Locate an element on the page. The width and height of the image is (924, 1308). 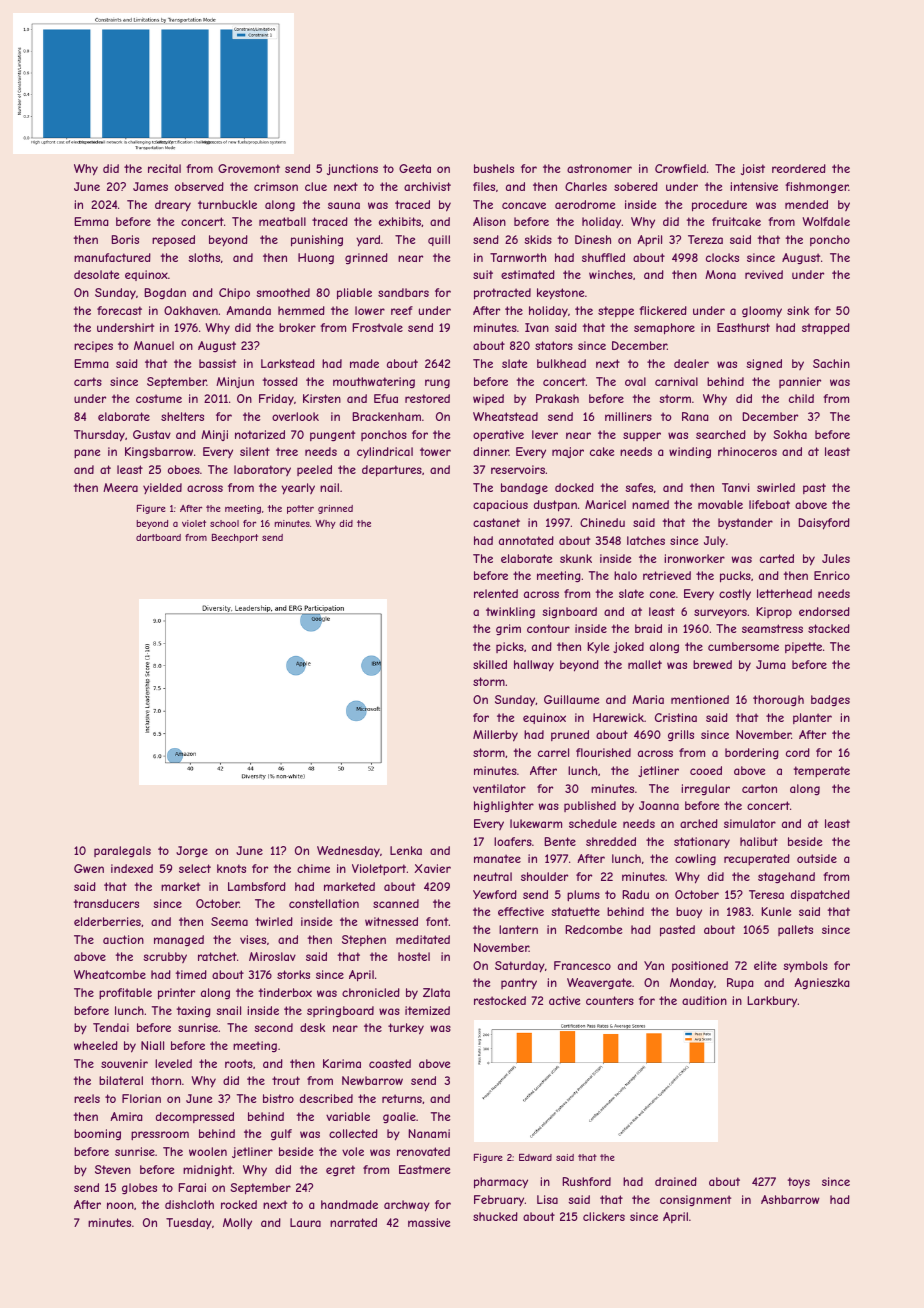
dispatched is located at coordinates (820, 896).
